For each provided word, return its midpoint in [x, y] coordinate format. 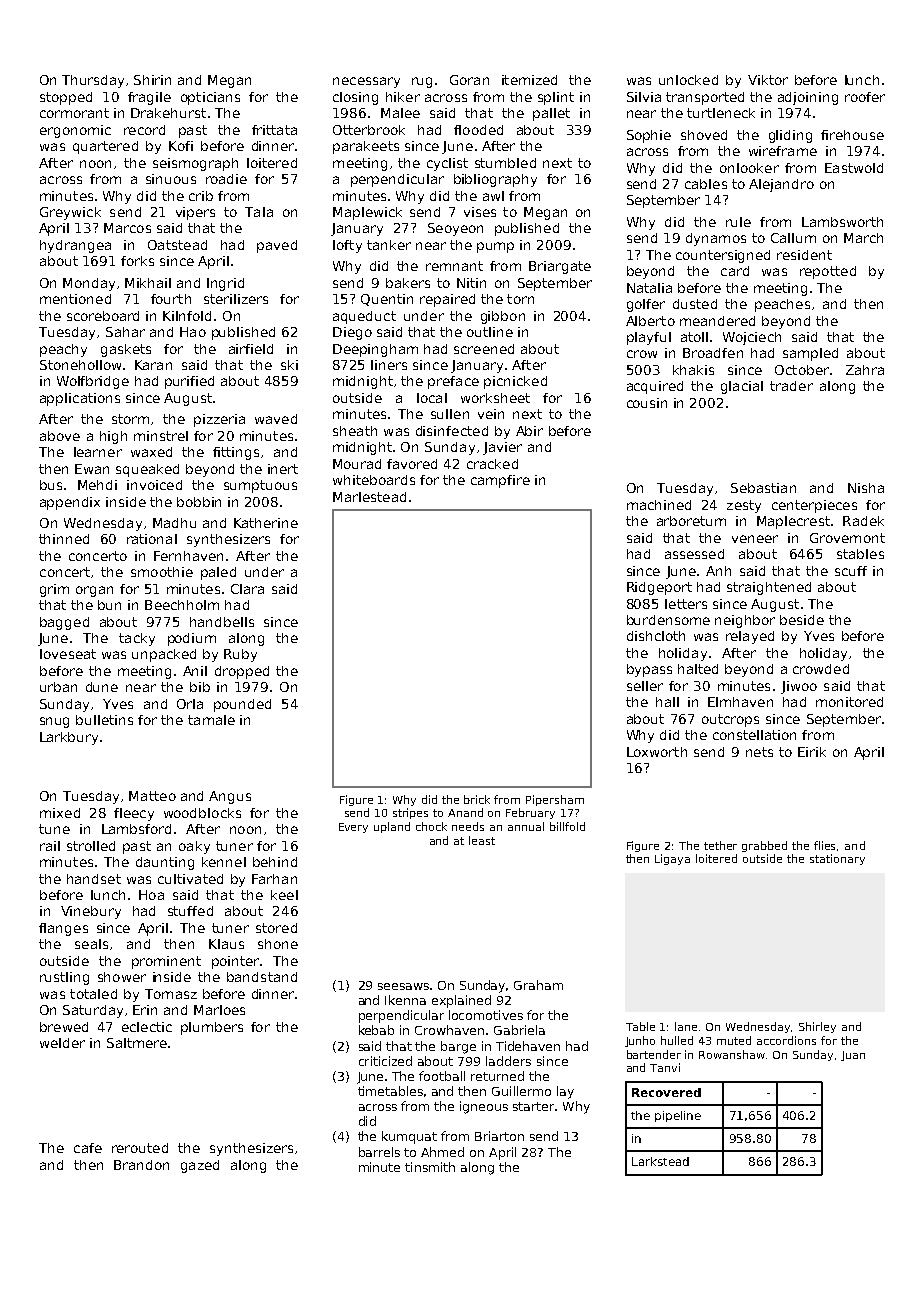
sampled [810, 354]
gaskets [126, 350]
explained [461, 1001]
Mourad [357, 464]
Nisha [866, 488]
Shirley [817, 1027]
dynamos [716, 239]
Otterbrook [369, 130]
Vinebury [91, 912]
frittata [274, 130]
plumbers [212, 1028]
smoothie [162, 572]
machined [659, 505]
